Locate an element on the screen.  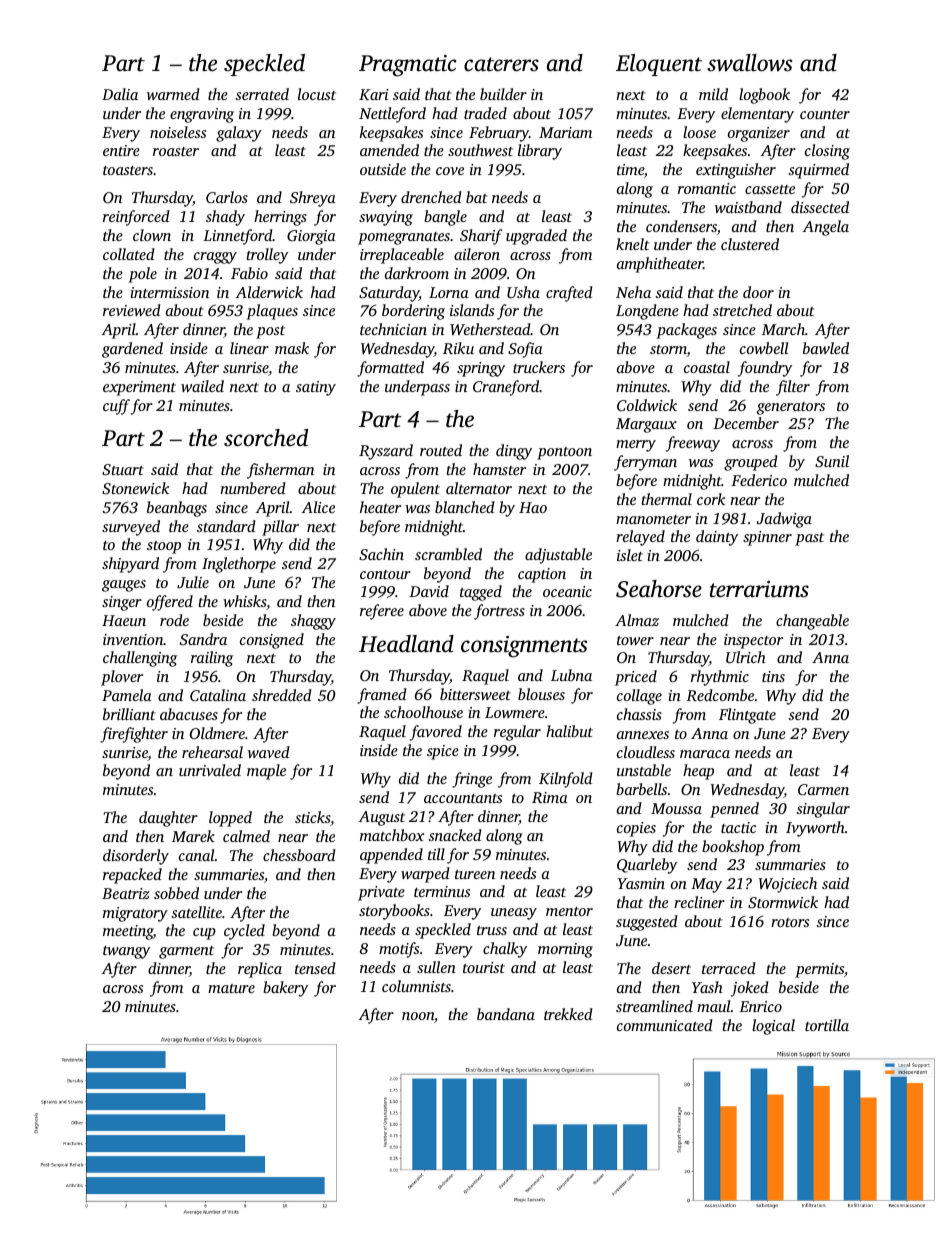
mature is located at coordinates (231, 988).
